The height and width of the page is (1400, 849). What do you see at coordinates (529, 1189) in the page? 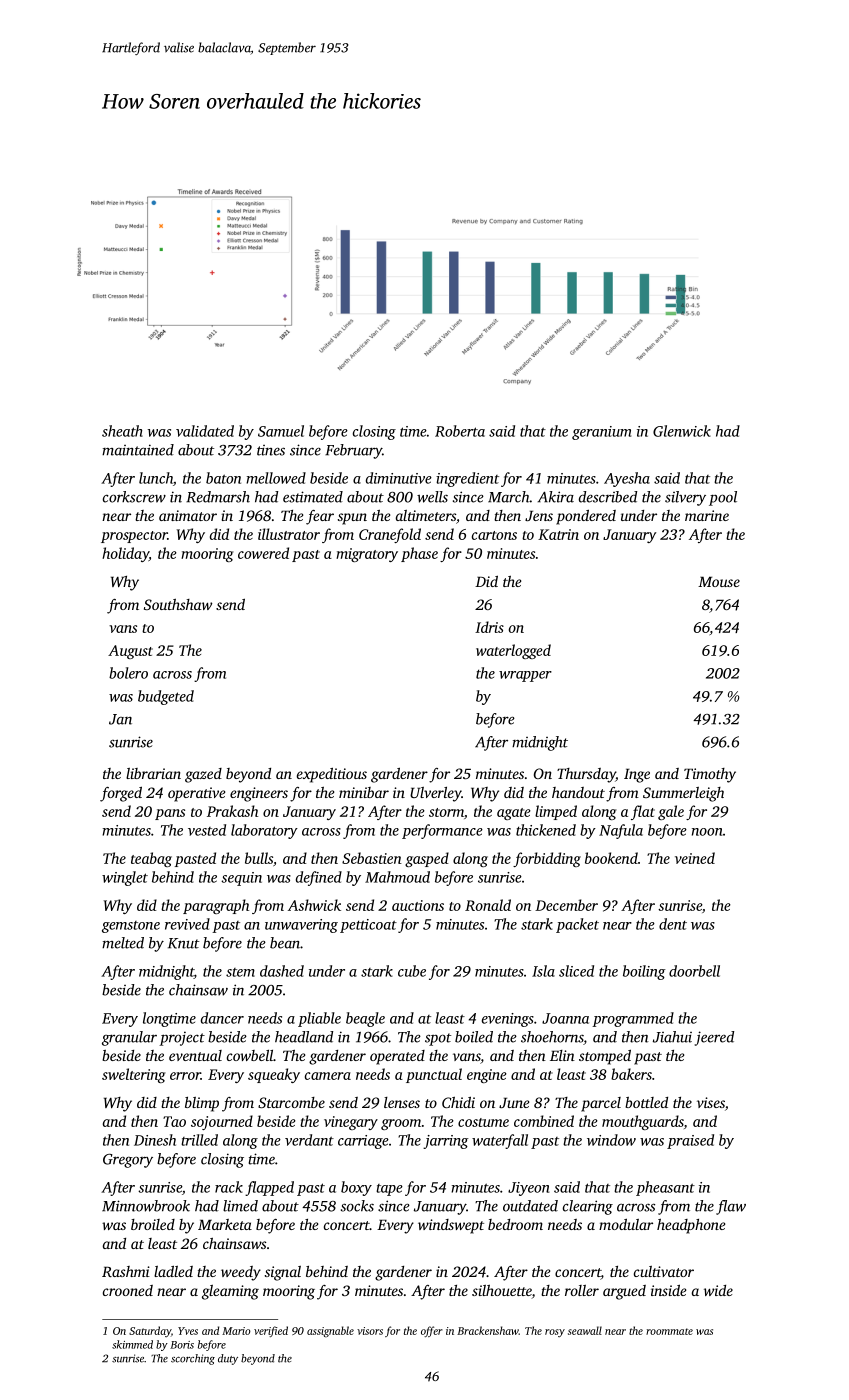
I see `Jiyeon` at bounding box center [529, 1189].
